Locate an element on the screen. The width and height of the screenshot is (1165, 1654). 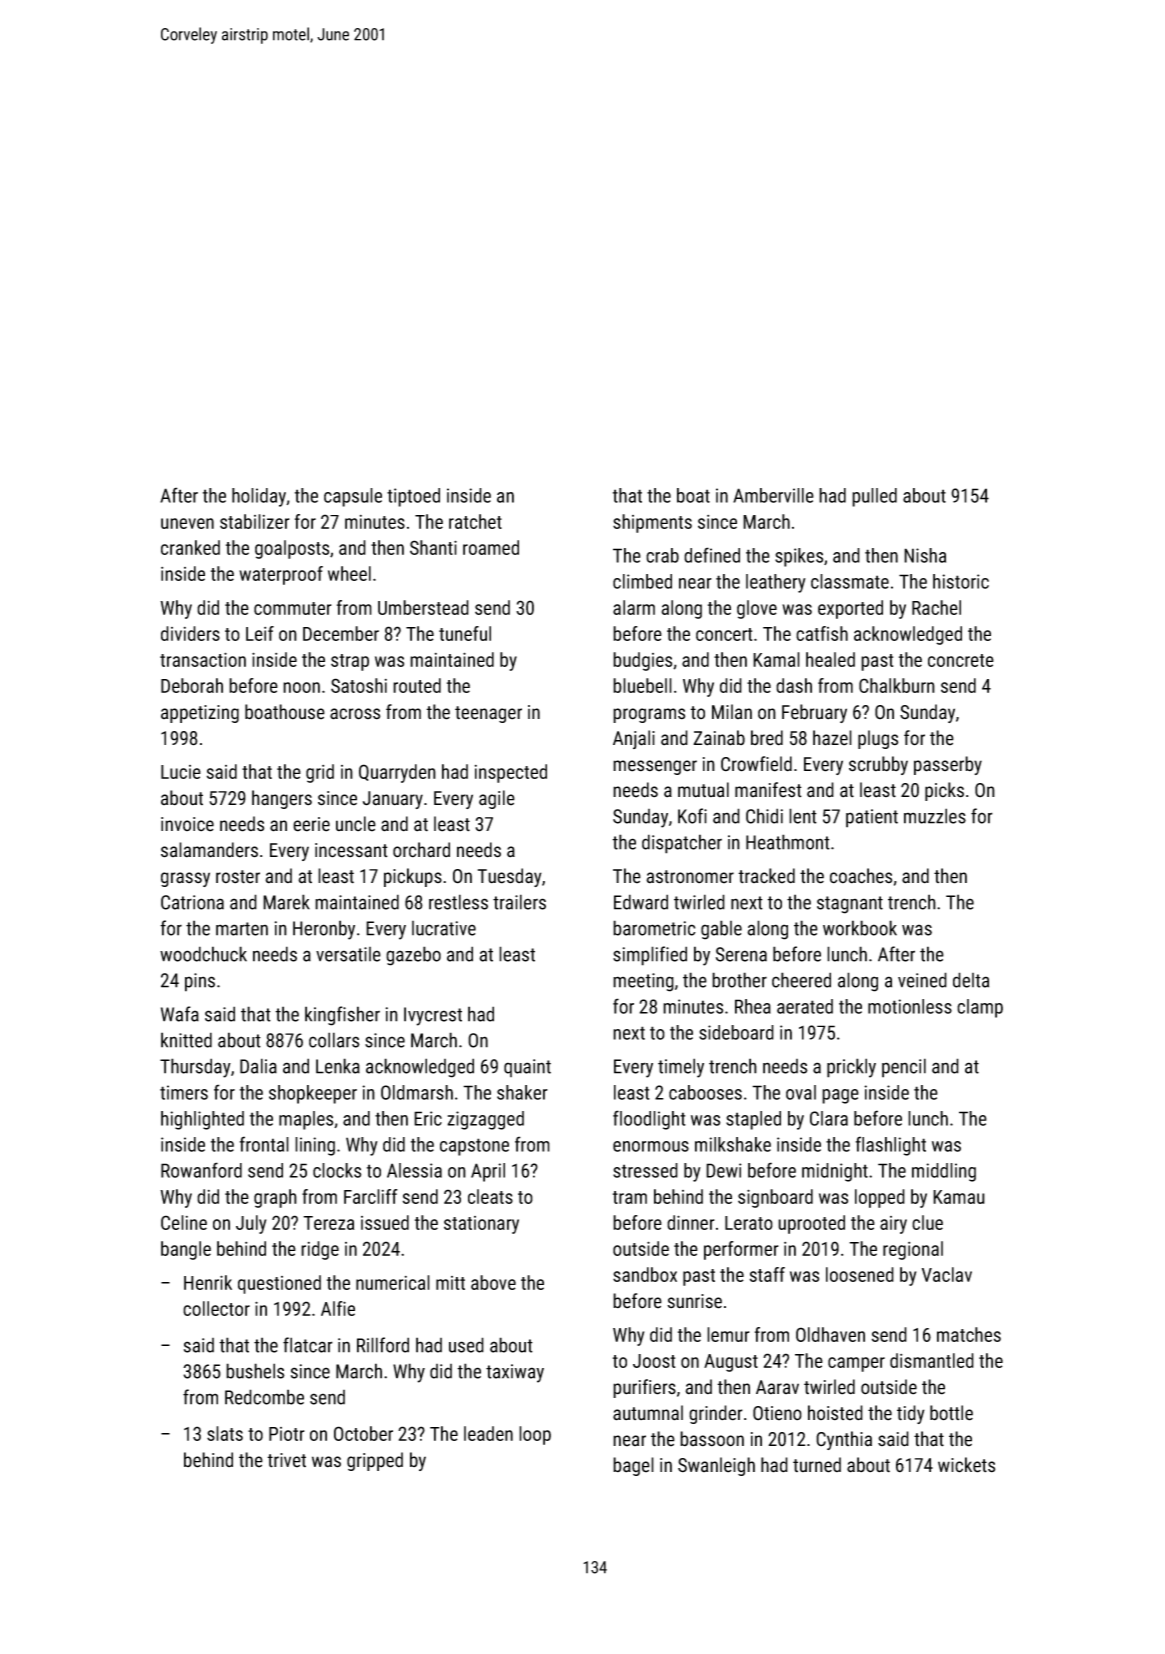
turned is located at coordinates (817, 1465).
